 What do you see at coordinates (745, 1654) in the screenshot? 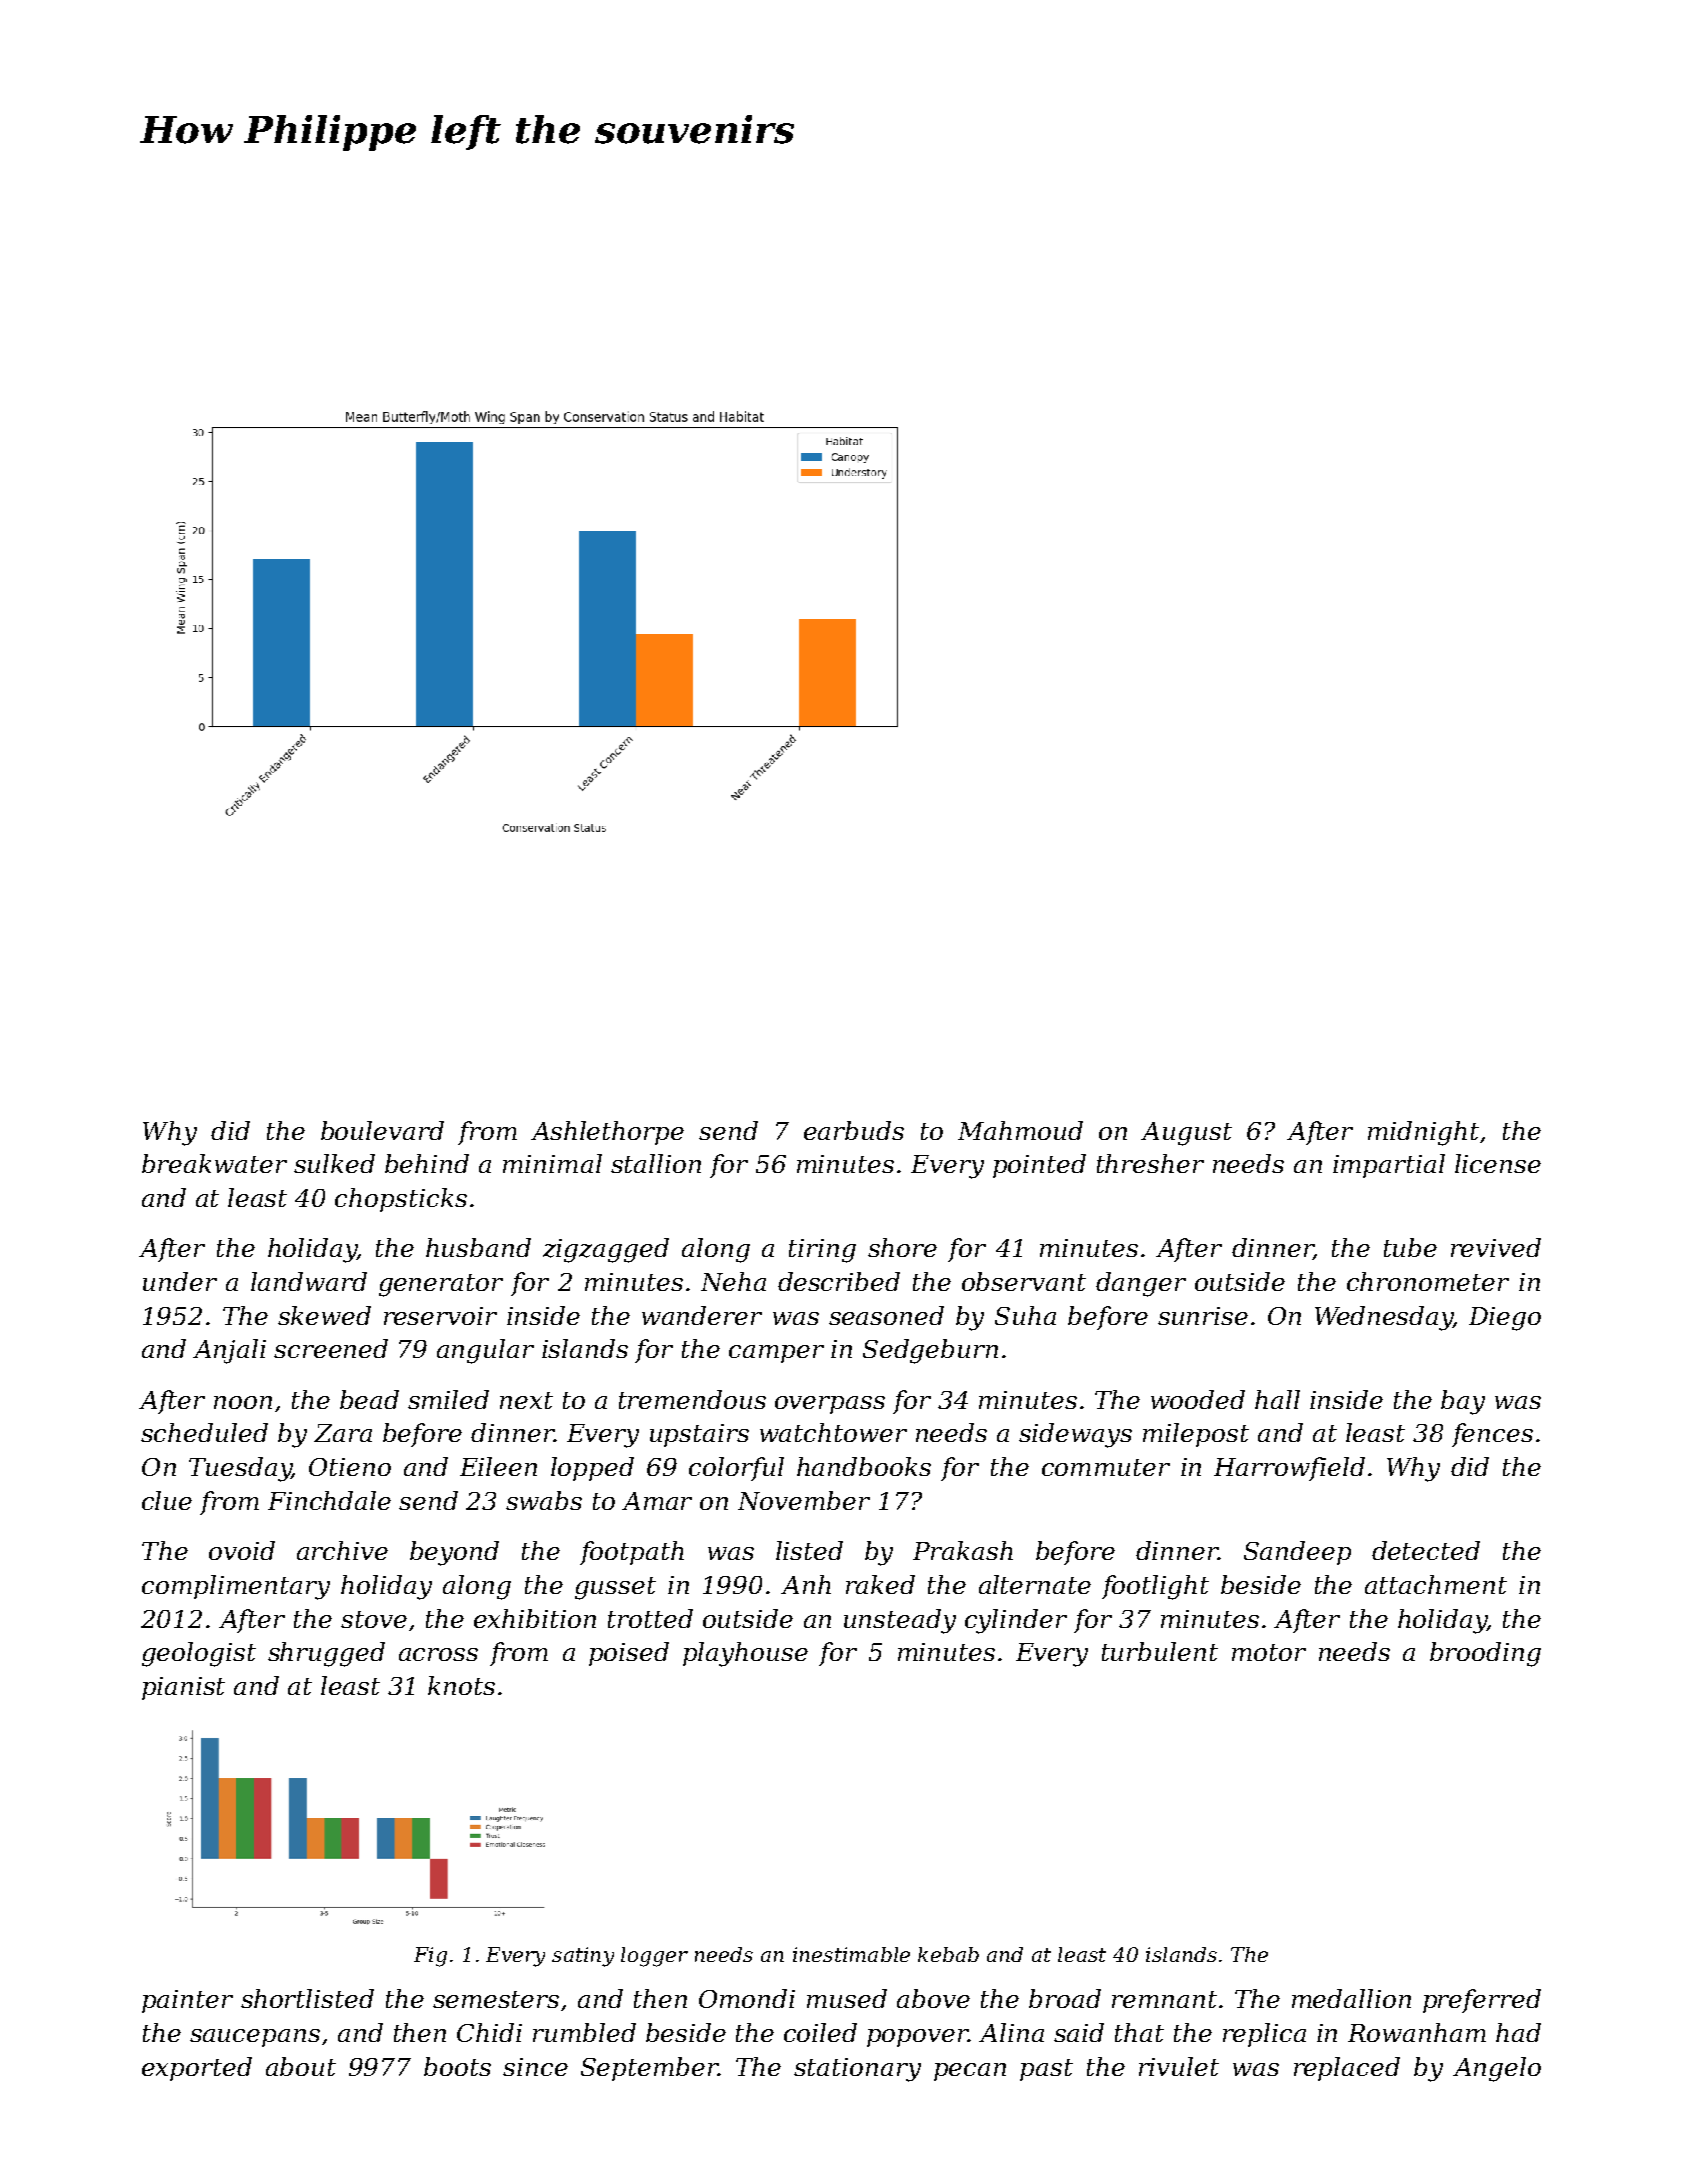
I see `playhouse` at bounding box center [745, 1654].
